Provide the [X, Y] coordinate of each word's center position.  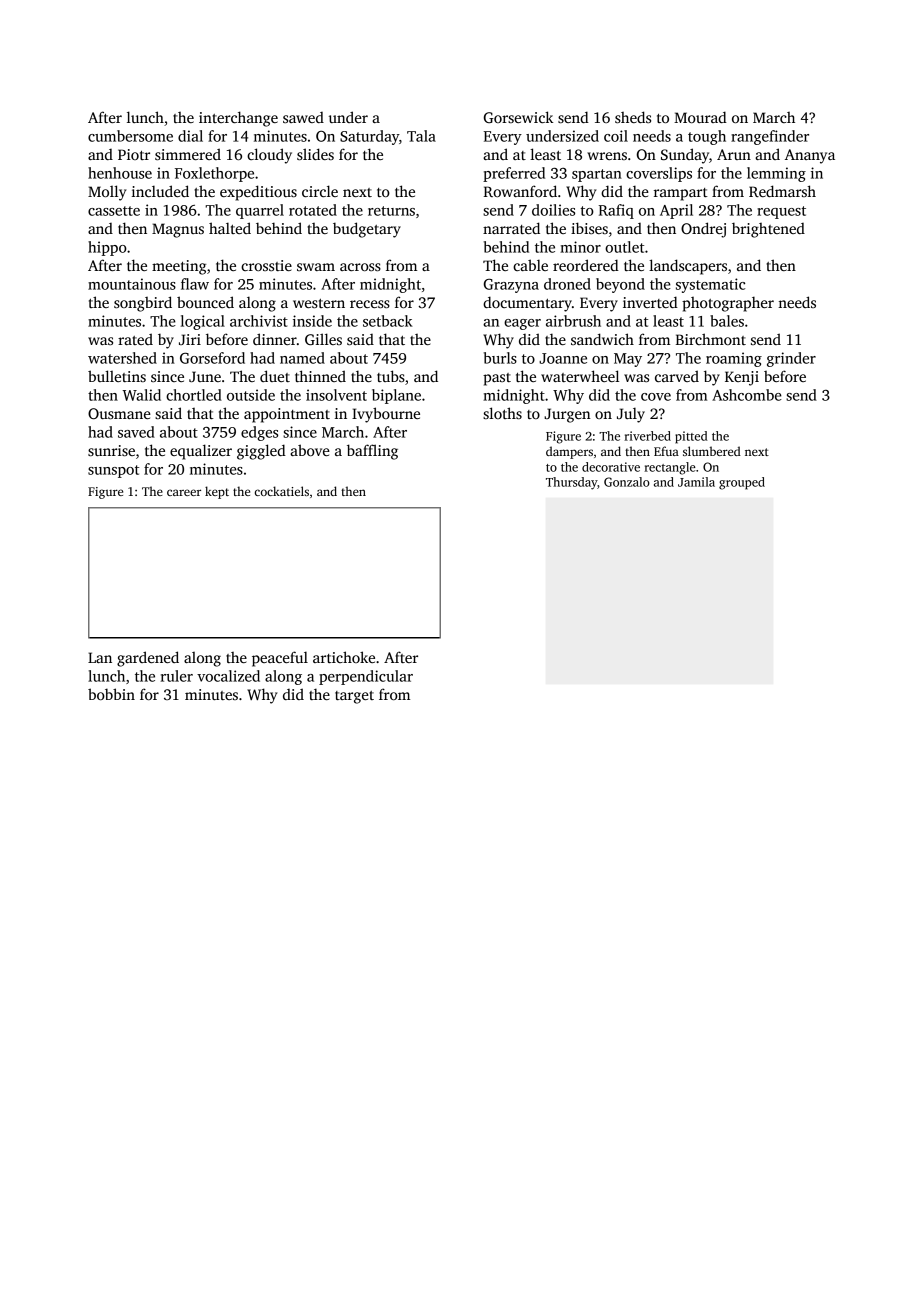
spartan [597, 175]
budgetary [367, 230]
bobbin [111, 694]
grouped [742, 483]
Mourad [700, 117]
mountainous [132, 284]
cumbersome [130, 136]
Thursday [571, 483]
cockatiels [282, 491]
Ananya [810, 156]
